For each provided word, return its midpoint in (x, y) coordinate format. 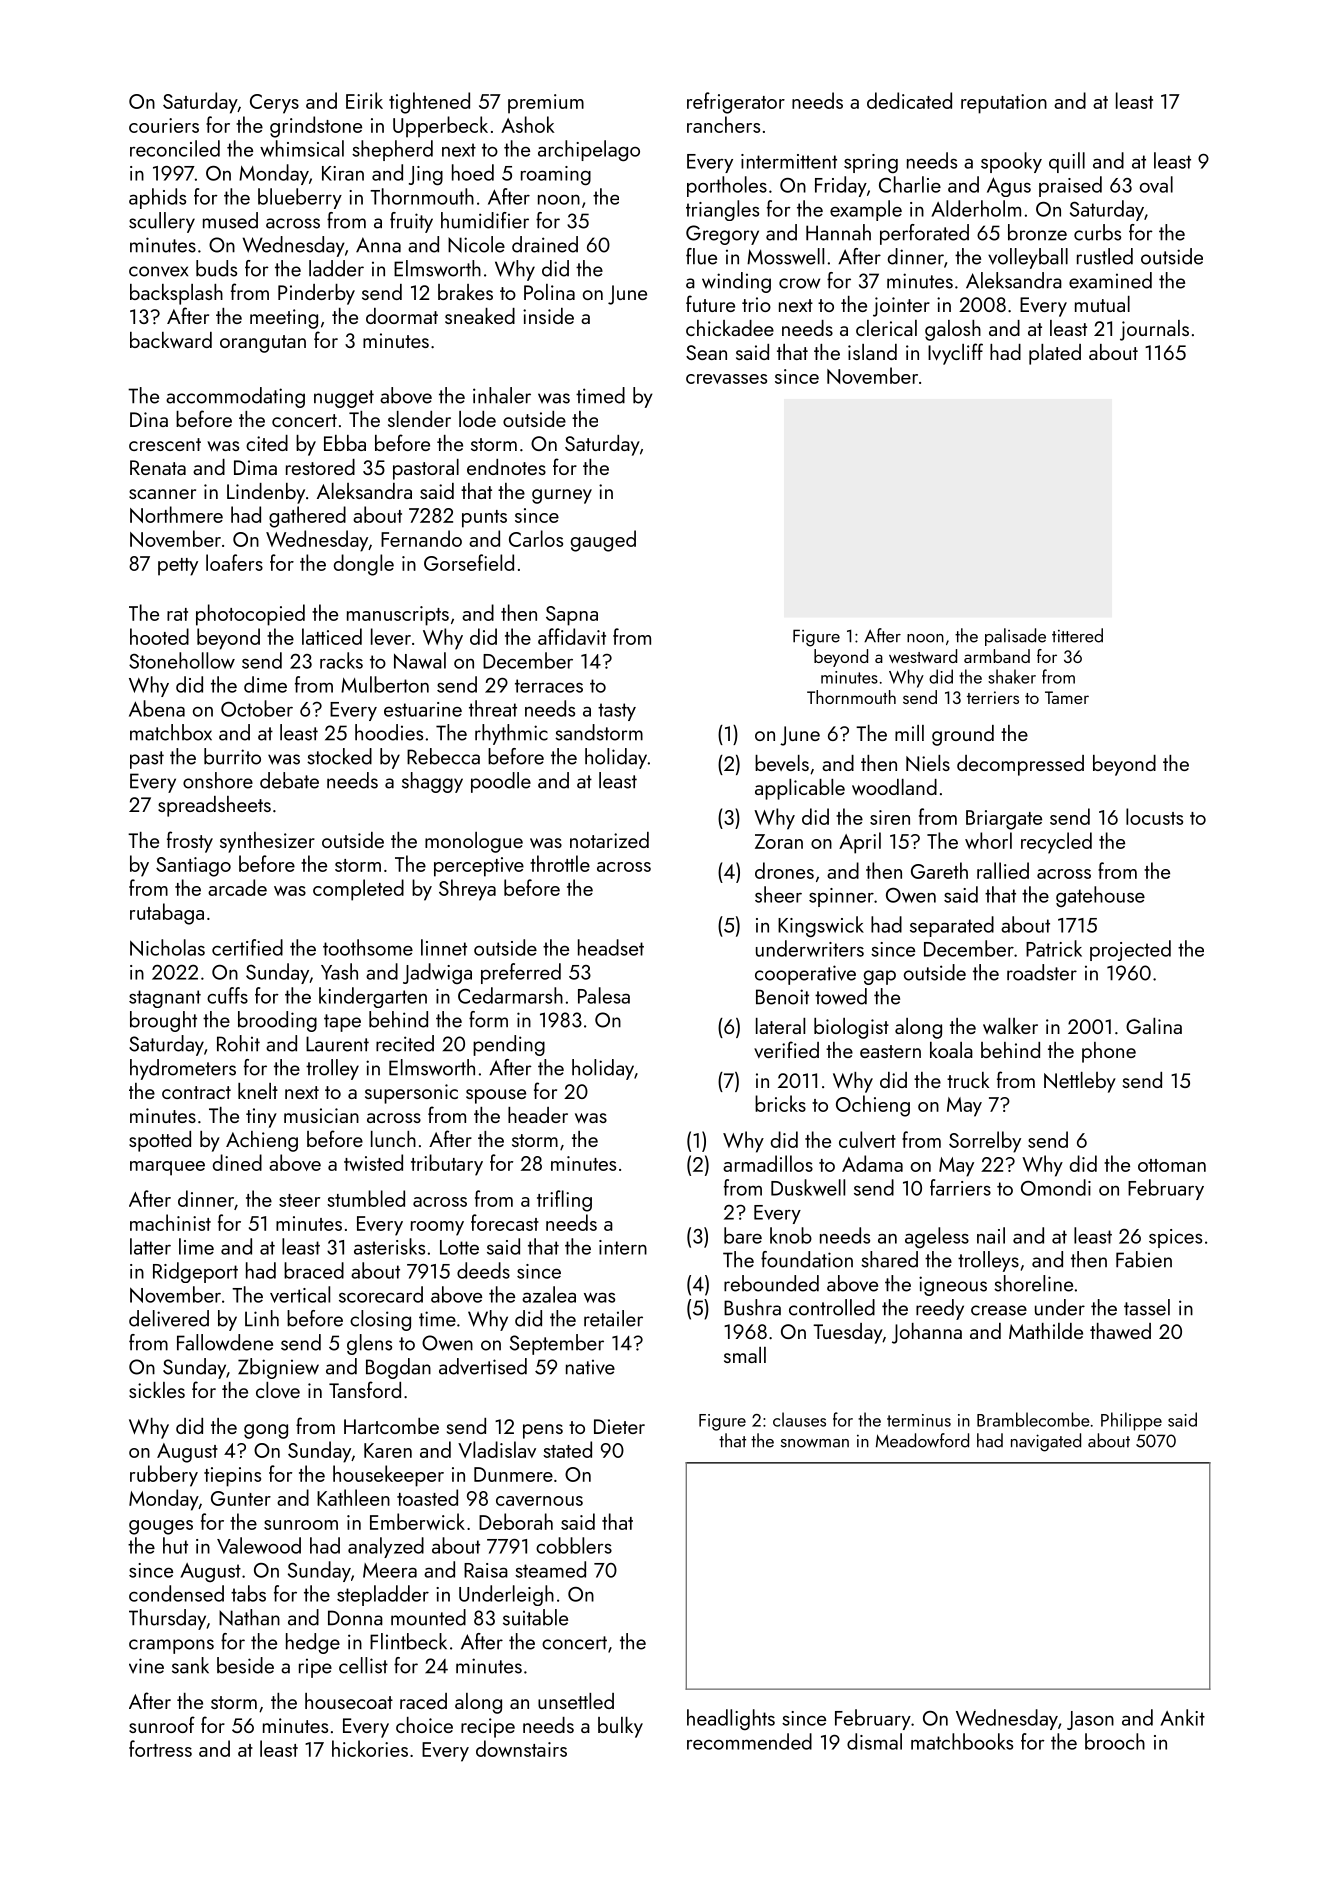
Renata (158, 467)
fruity (411, 222)
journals (1154, 330)
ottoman (1172, 1165)
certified (247, 947)
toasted (427, 1497)
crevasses (726, 379)
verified (786, 1049)
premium (546, 104)
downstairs (521, 1748)
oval (1156, 184)
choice (424, 1725)
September (557, 1344)
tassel (1147, 1307)
